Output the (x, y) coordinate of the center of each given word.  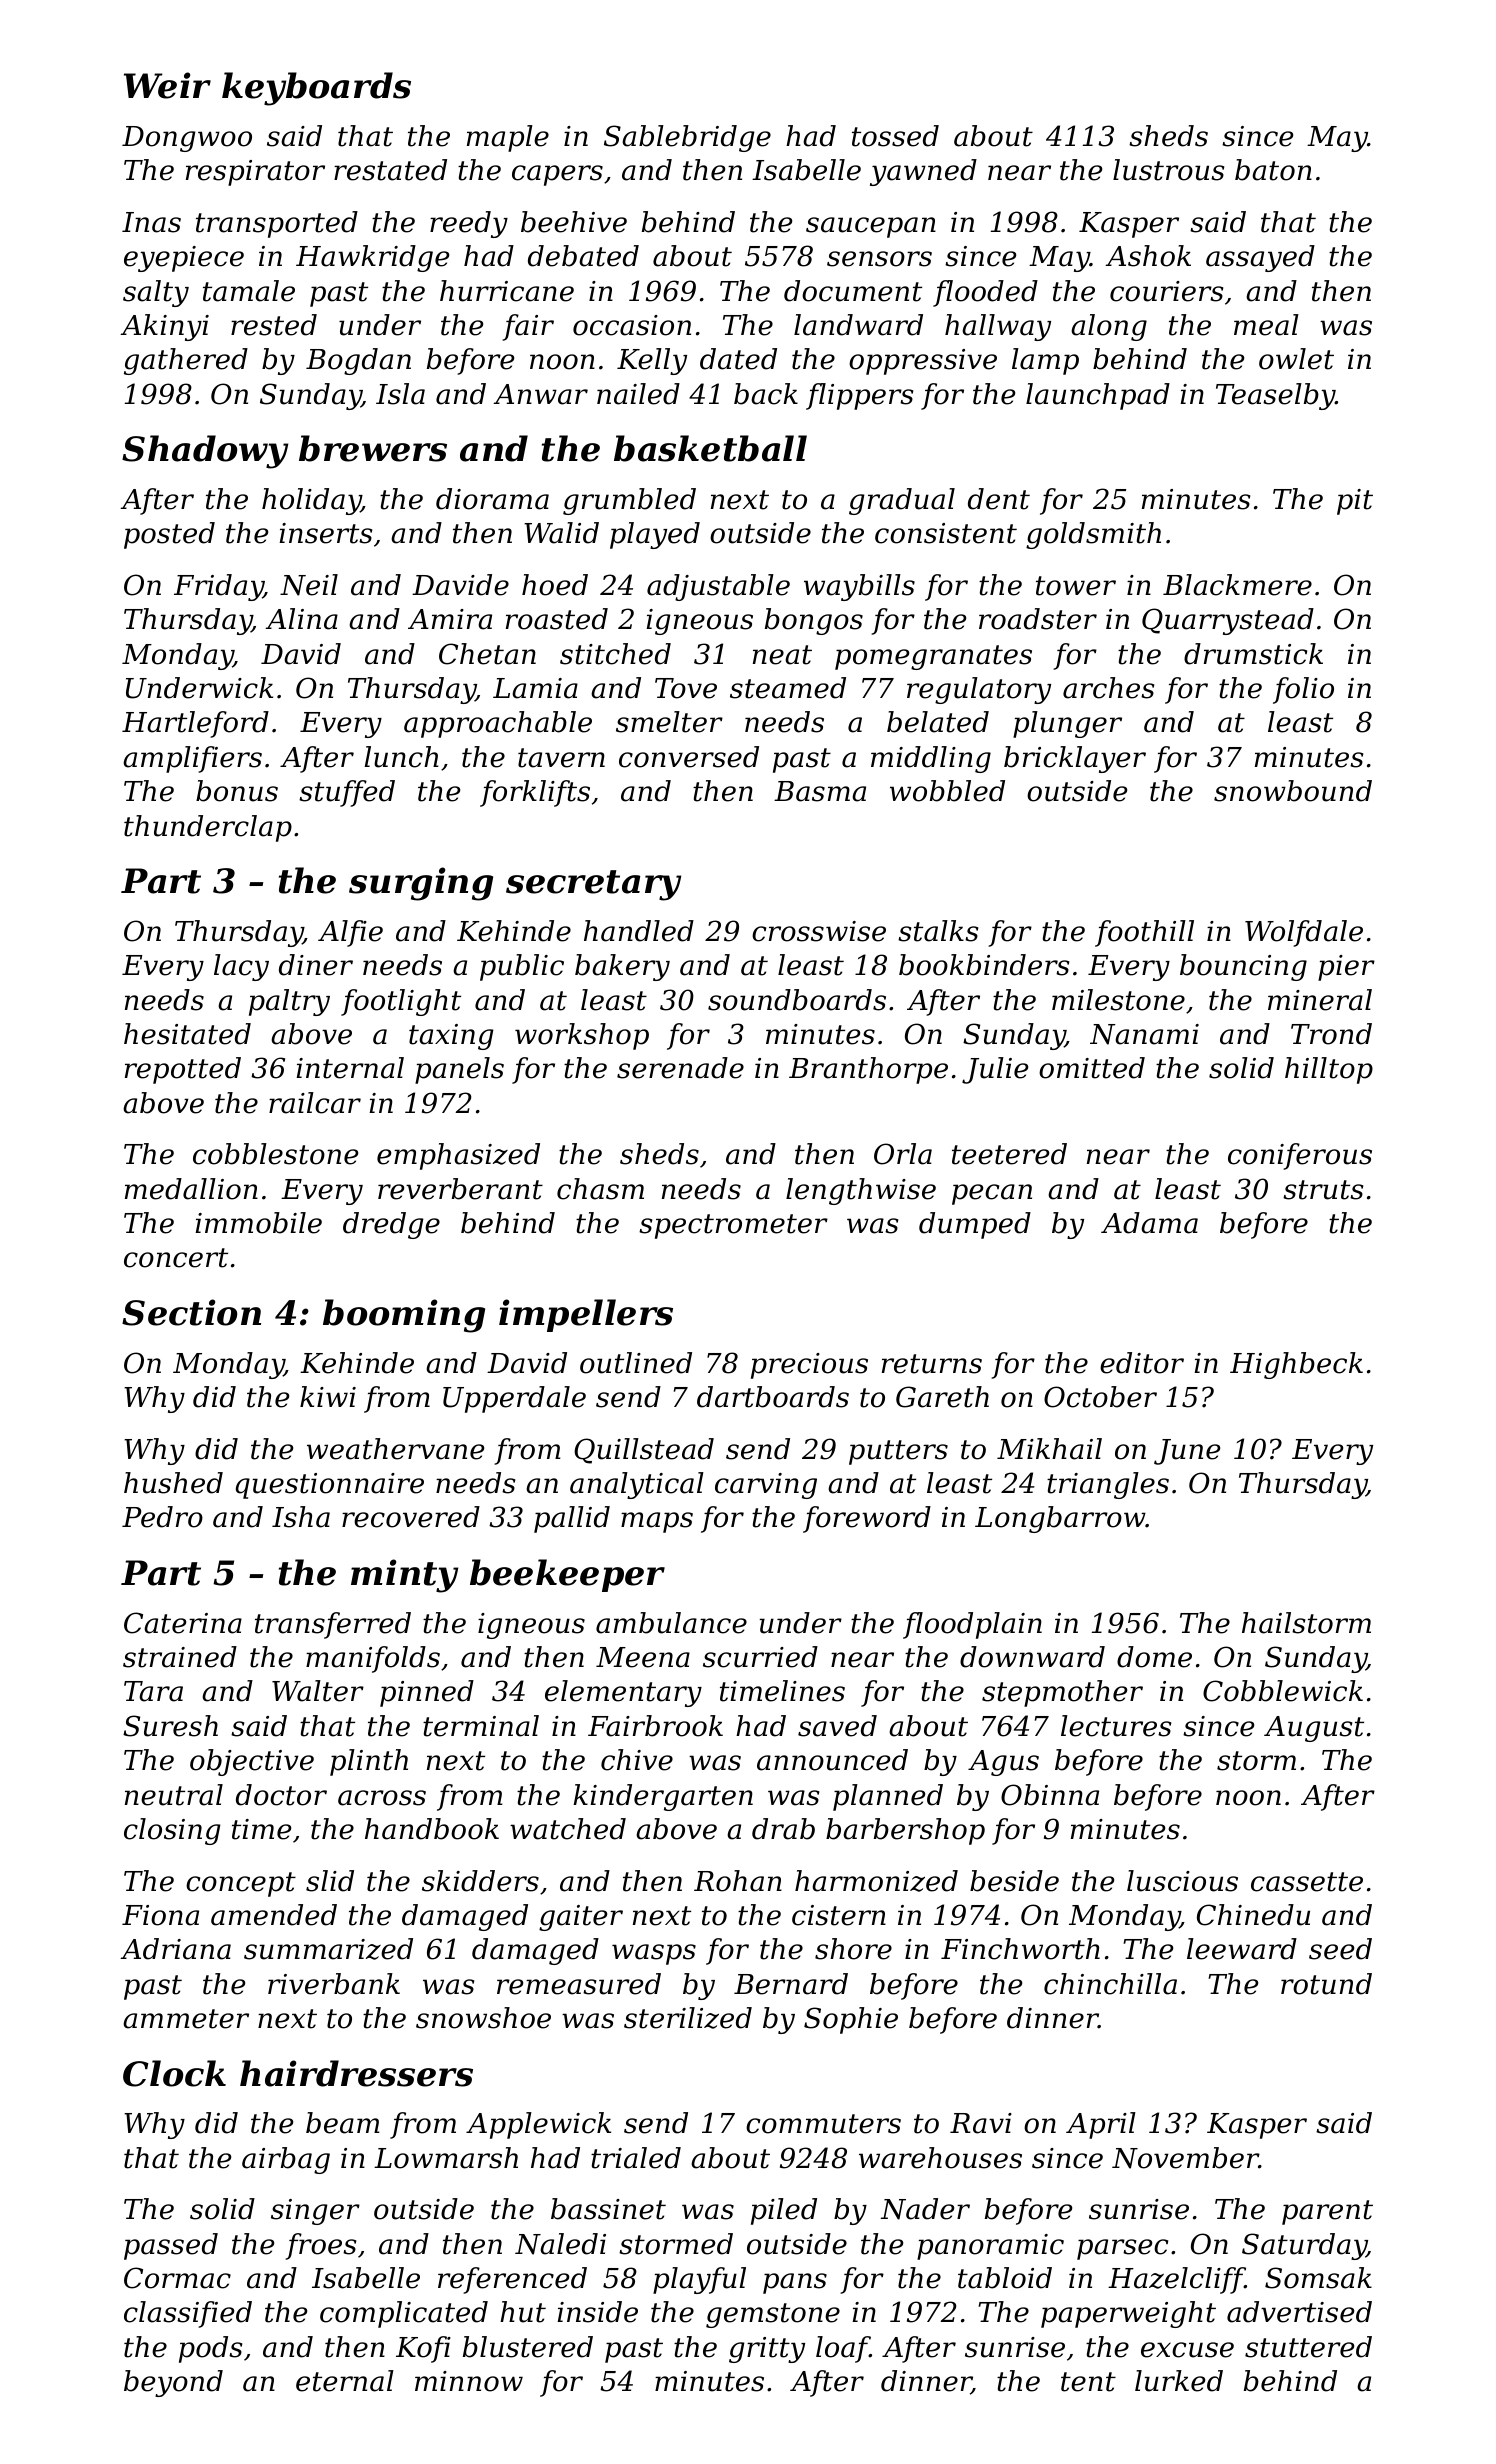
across (382, 1798)
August (1314, 1729)
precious (809, 1366)
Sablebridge (687, 138)
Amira (450, 619)
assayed (1260, 258)
